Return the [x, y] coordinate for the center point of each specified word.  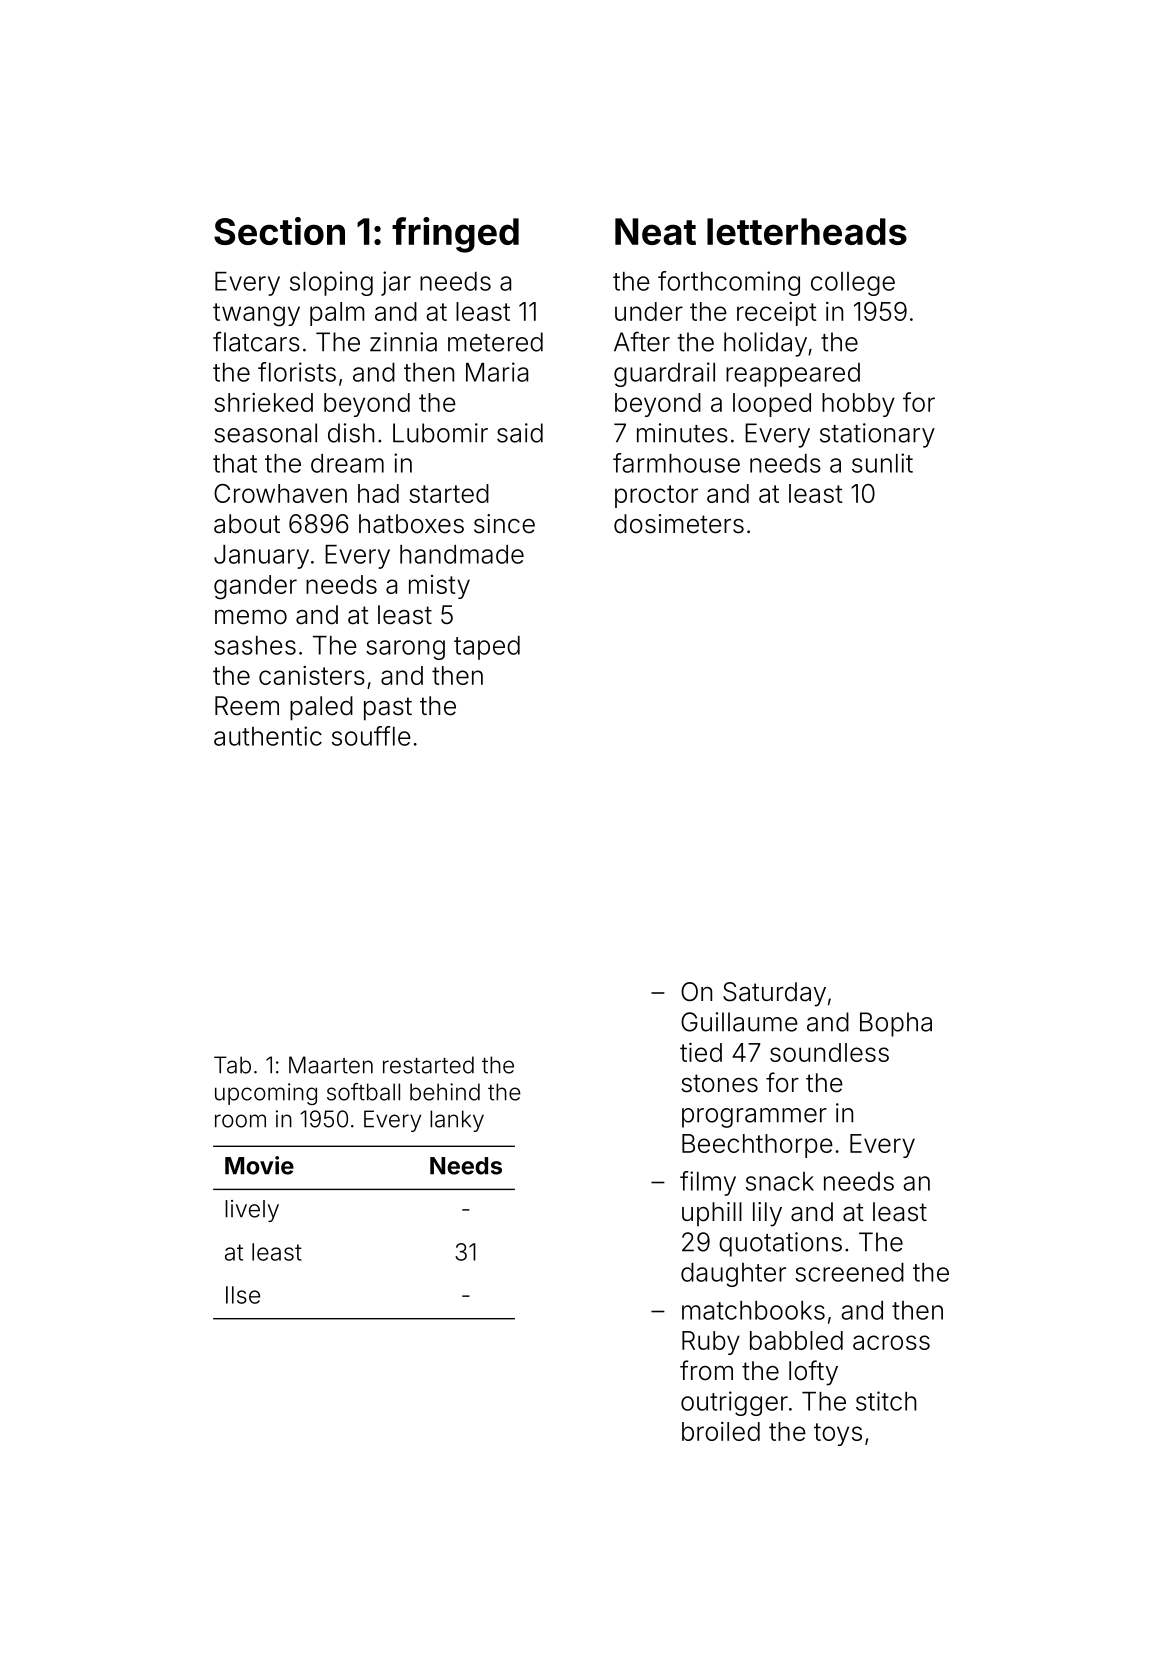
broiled [721, 1431]
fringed [455, 235]
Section [279, 231]
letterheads [807, 231]
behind [445, 1092]
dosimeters [679, 524]
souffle [371, 736]
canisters [312, 675]
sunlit [882, 463]
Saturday [774, 994]
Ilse [243, 1295]
